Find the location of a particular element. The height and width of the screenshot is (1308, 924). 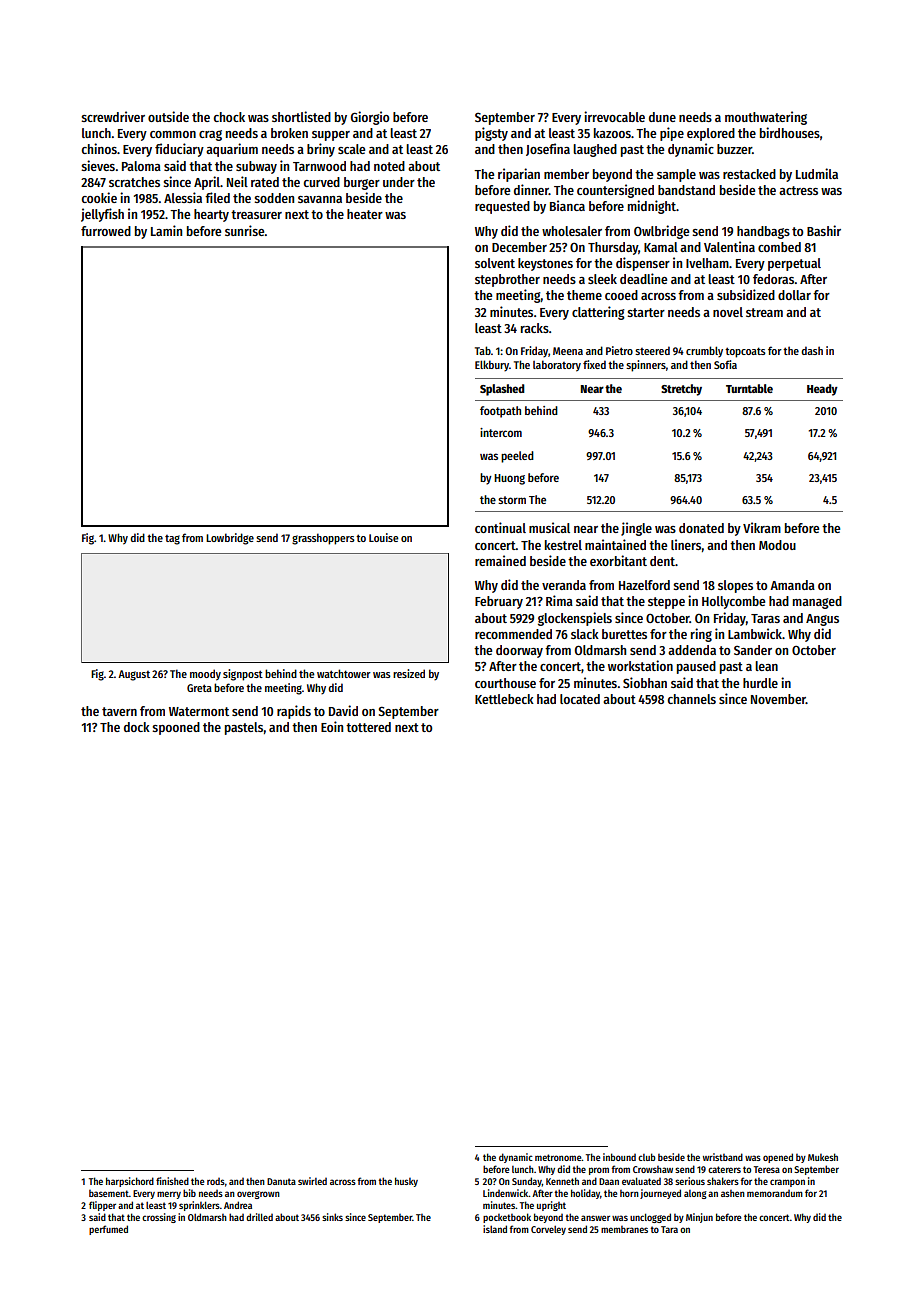

spooned is located at coordinates (176, 728).
